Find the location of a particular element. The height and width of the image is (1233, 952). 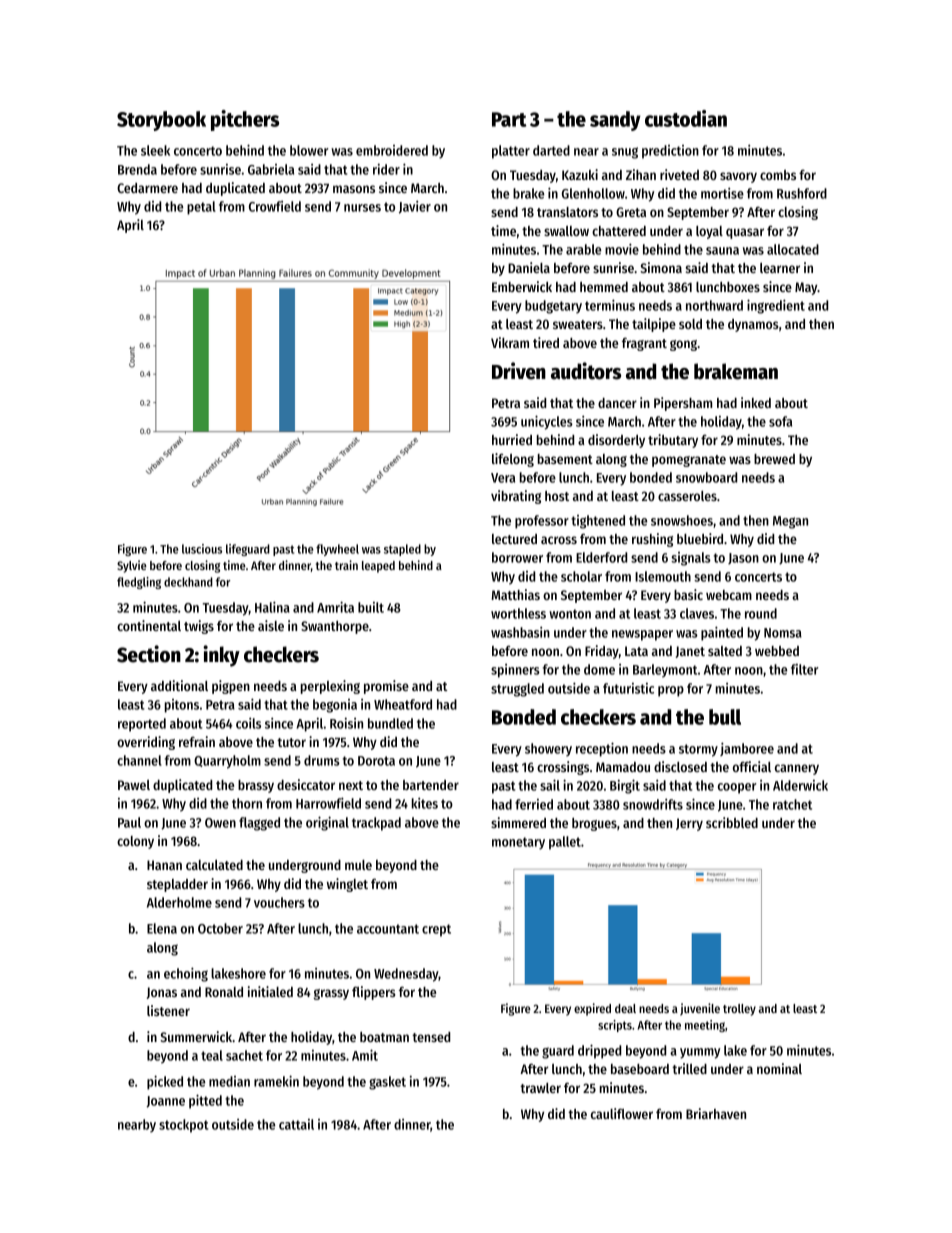

bluebird is located at coordinates (700, 538).
